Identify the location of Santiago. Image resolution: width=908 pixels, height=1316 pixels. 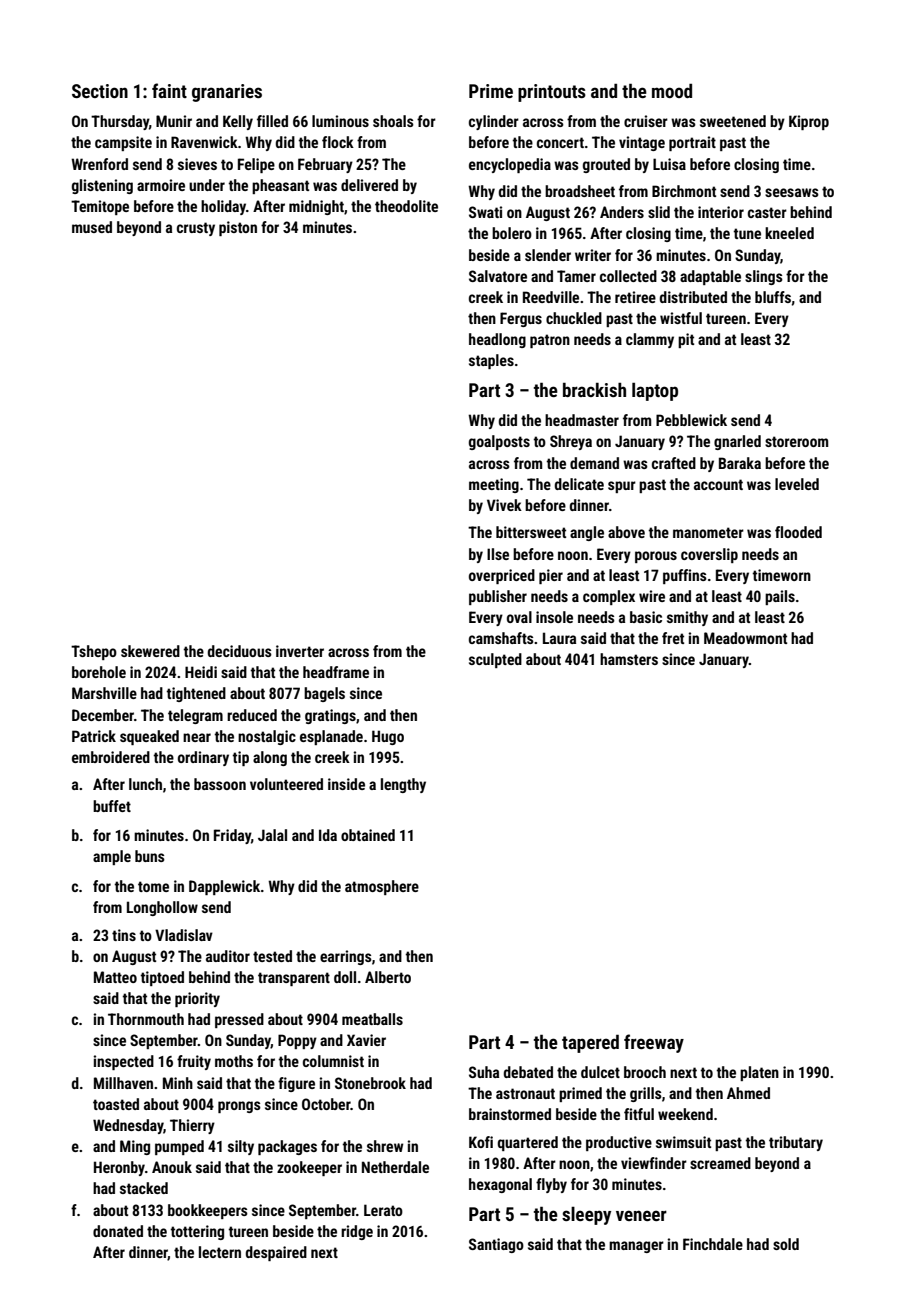
(496, 1245).
